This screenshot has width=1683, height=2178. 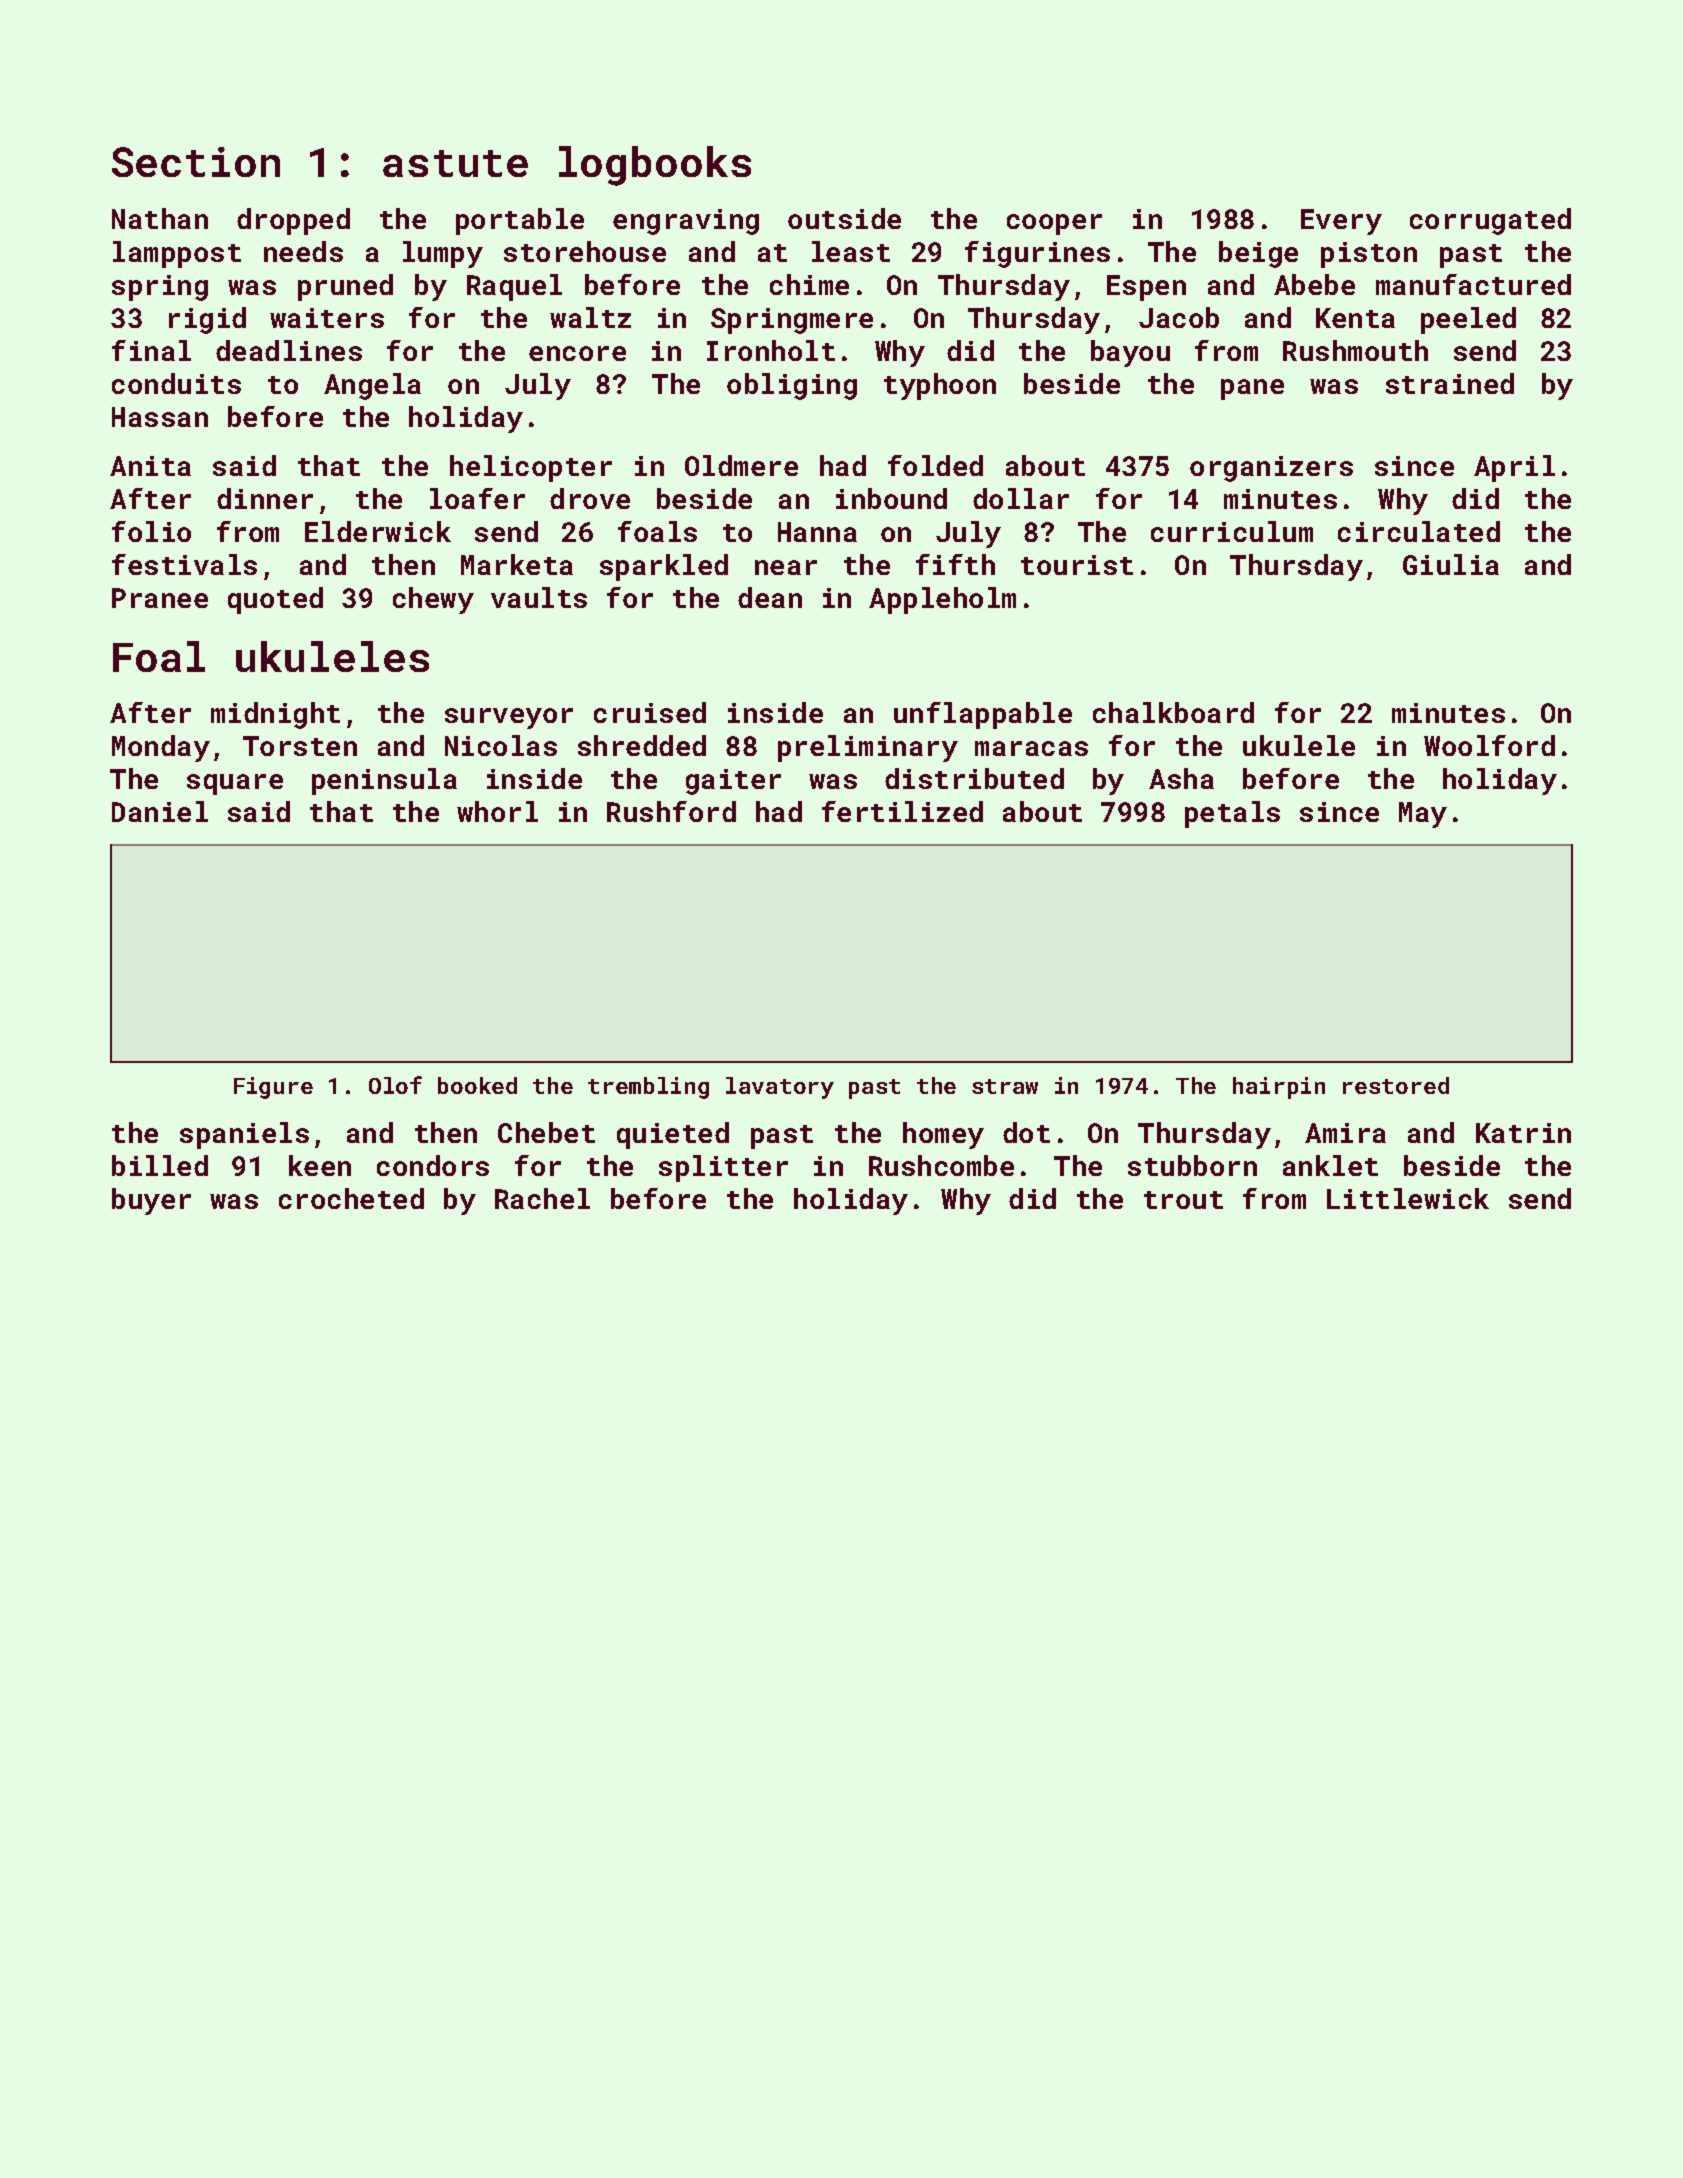 What do you see at coordinates (300, 746) in the screenshot?
I see `Torsten` at bounding box center [300, 746].
